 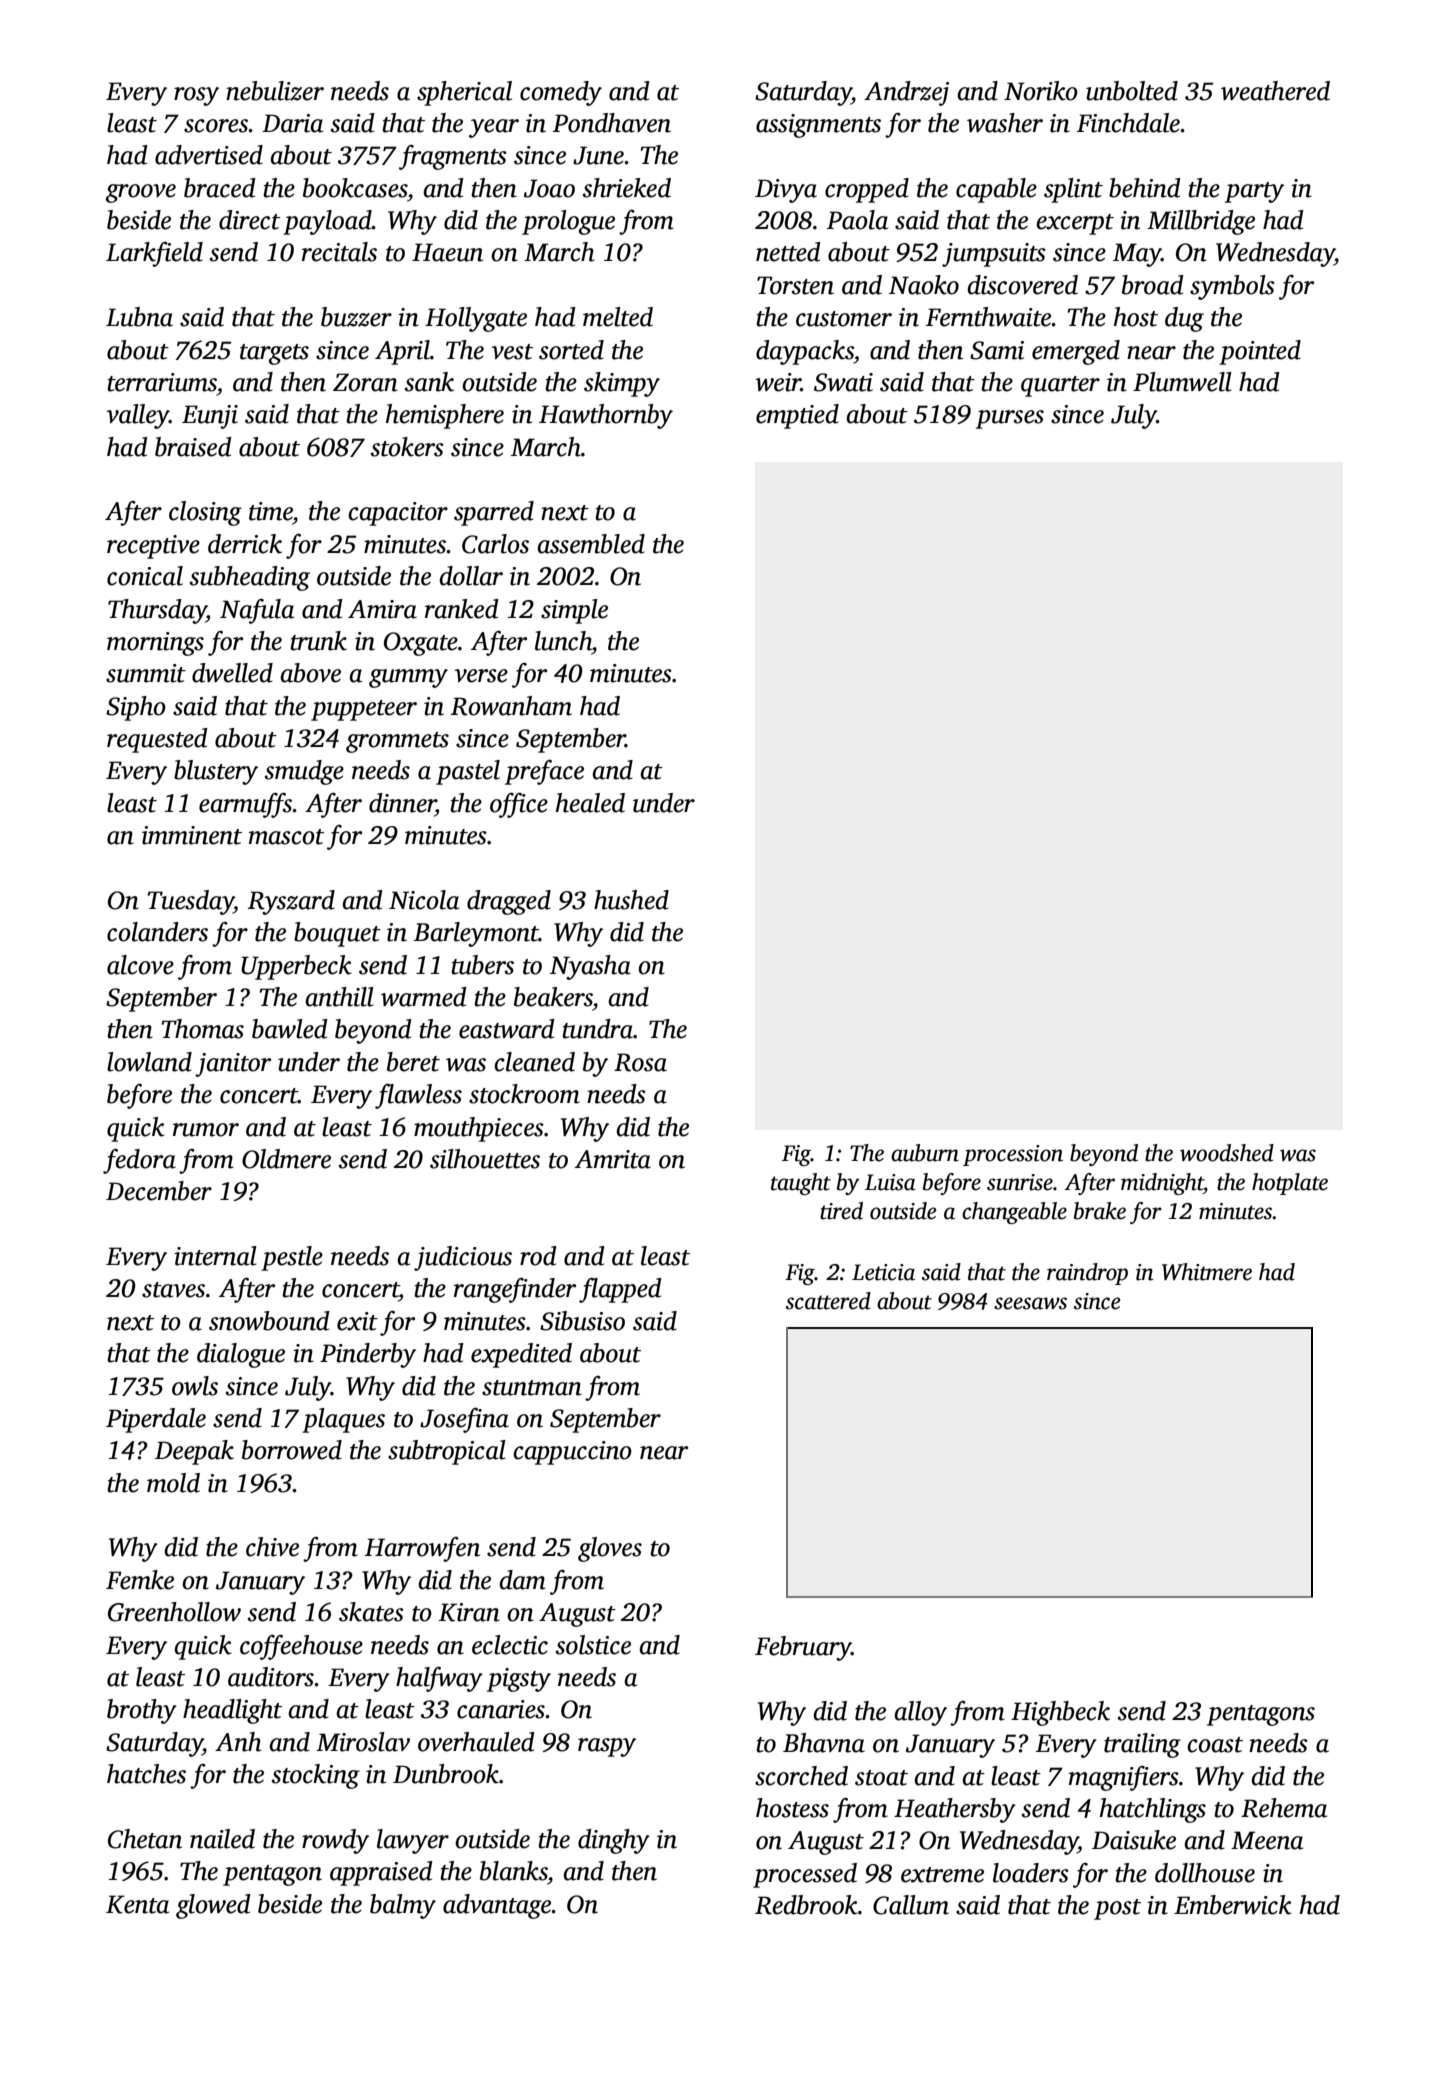 I want to click on warmed, so click(x=424, y=997).
